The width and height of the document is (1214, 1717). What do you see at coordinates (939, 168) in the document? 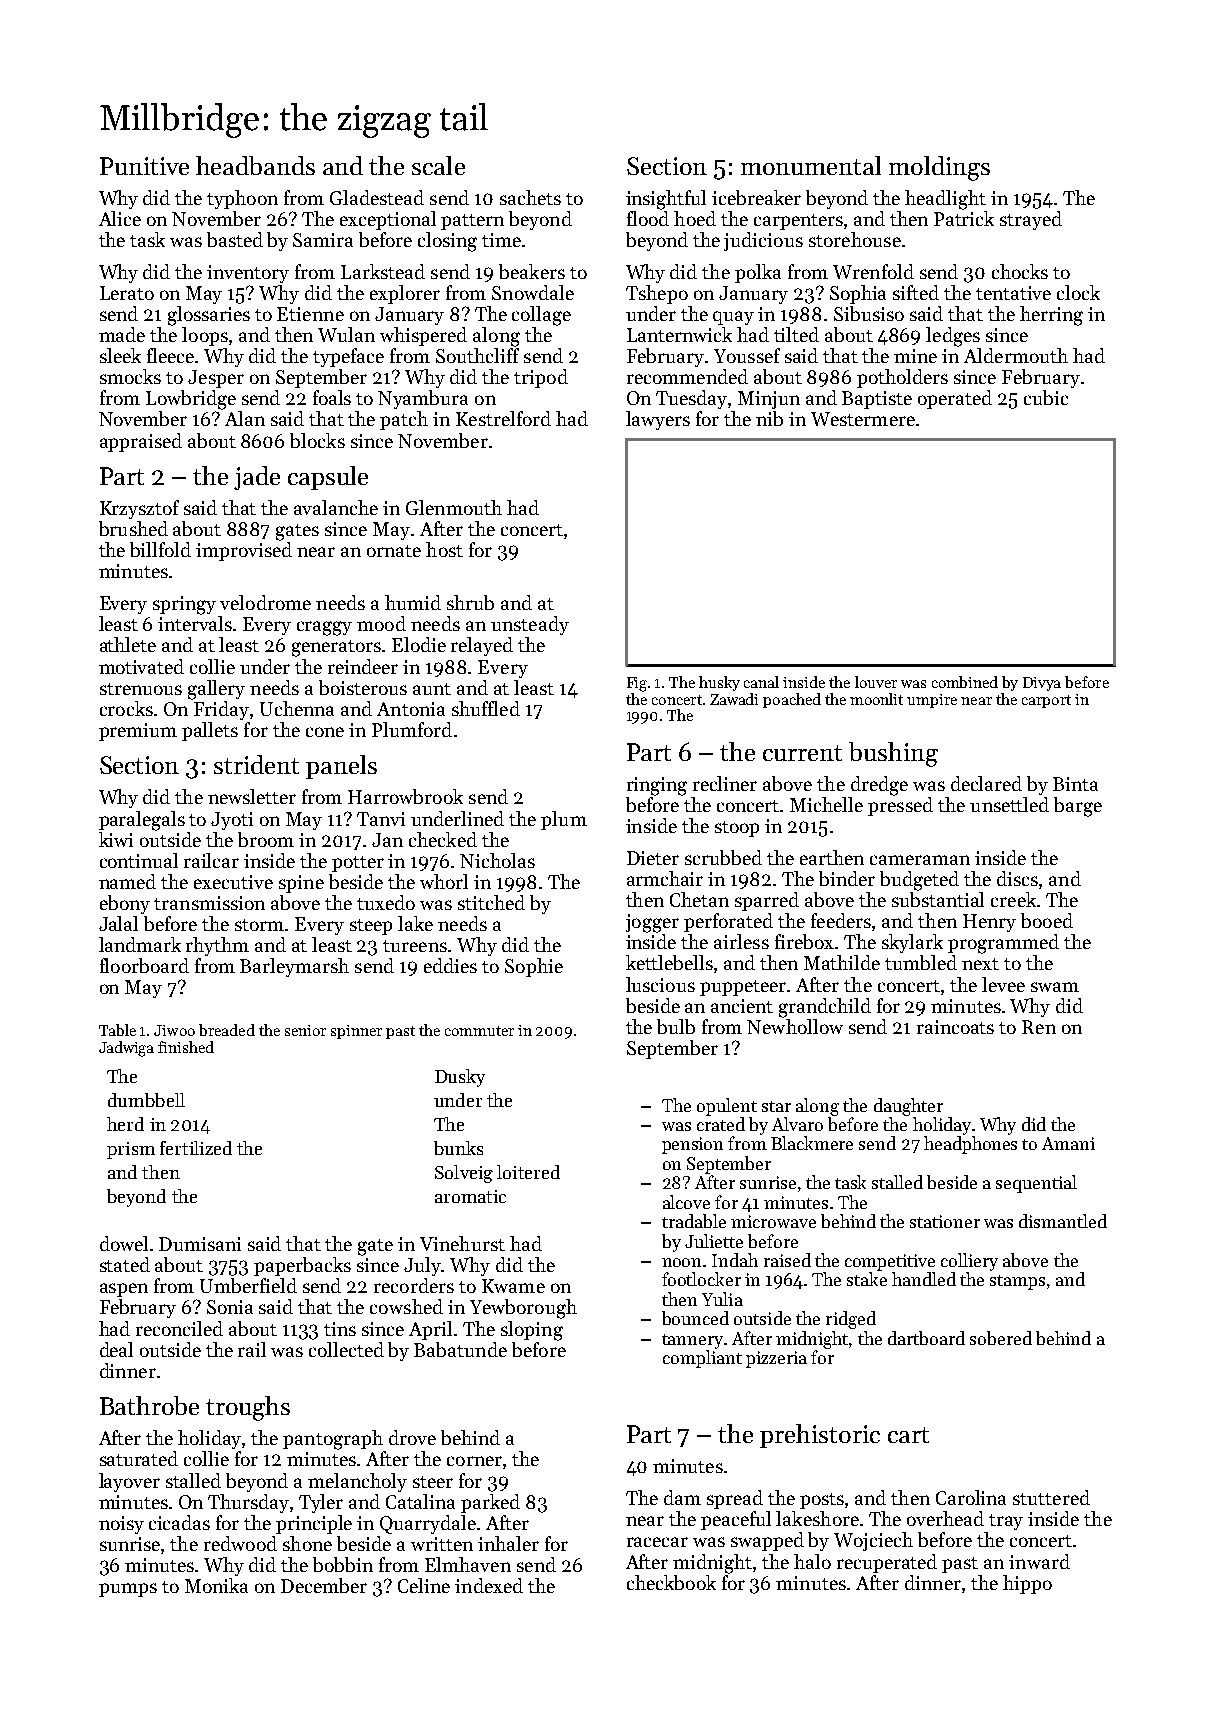
I see `moldings` at bounding box center [939, 168].
